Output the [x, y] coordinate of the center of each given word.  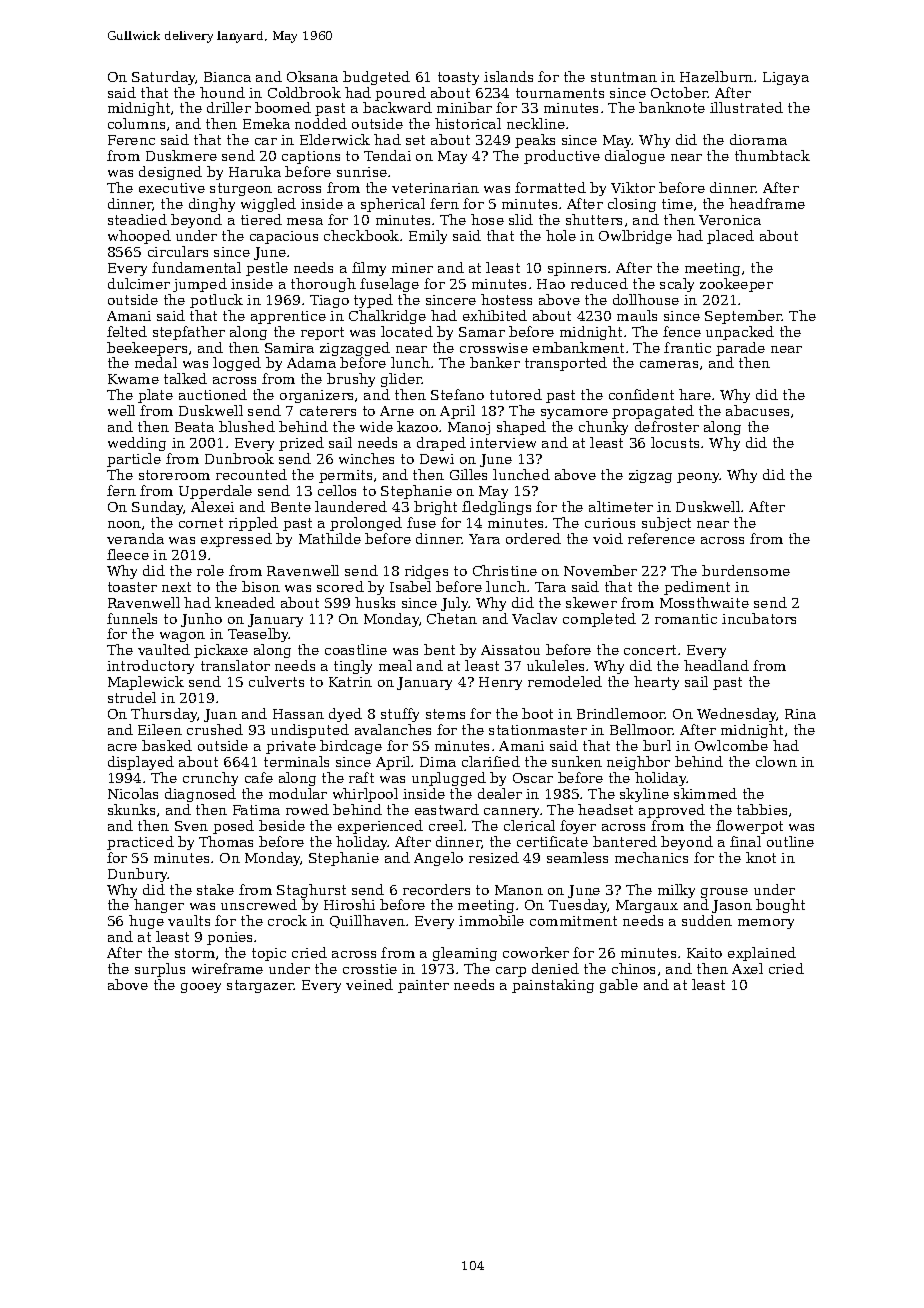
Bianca [227, 77]
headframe [767, 203]
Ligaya [786, 78]
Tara [550, 587]
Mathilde [330, 538]
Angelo [438, 859]
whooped [139, 237]
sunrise [362, 172]
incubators [759, 618]
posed [233, 827]
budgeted [376, 78]
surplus [160, 970]
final [745, 841]
